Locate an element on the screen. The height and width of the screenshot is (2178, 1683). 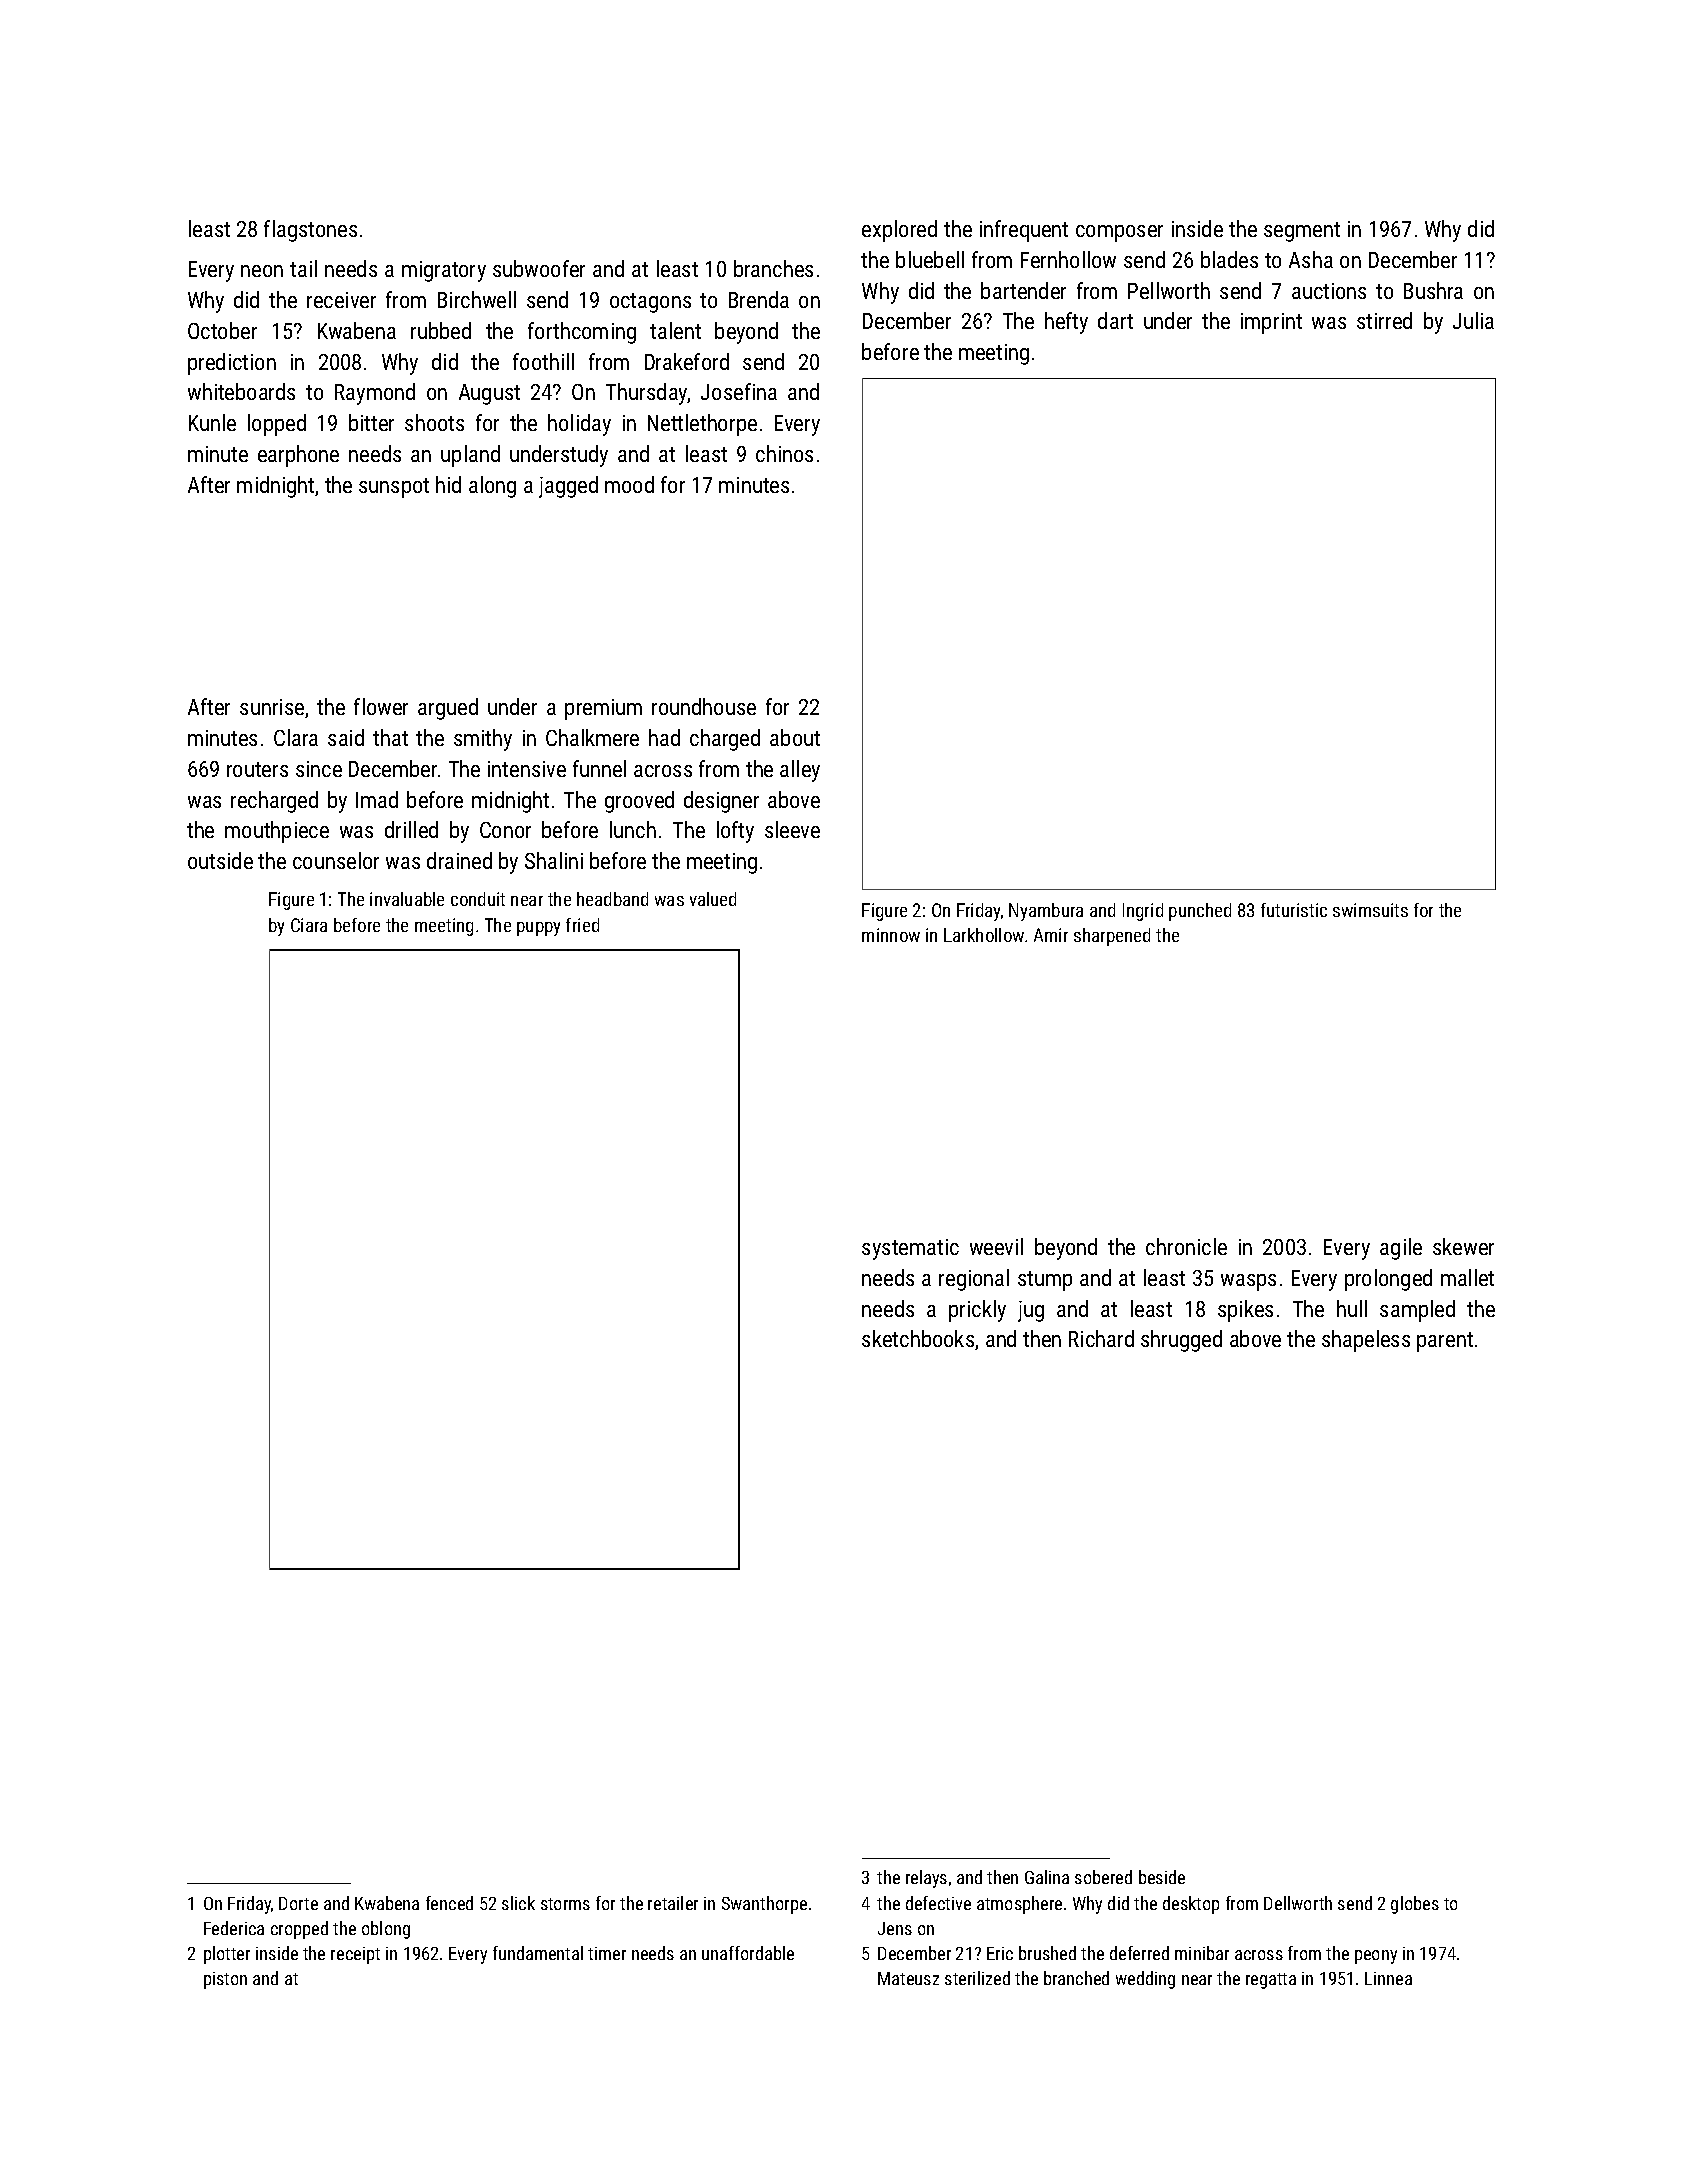
lofty is located at coordinates (735, 832).
